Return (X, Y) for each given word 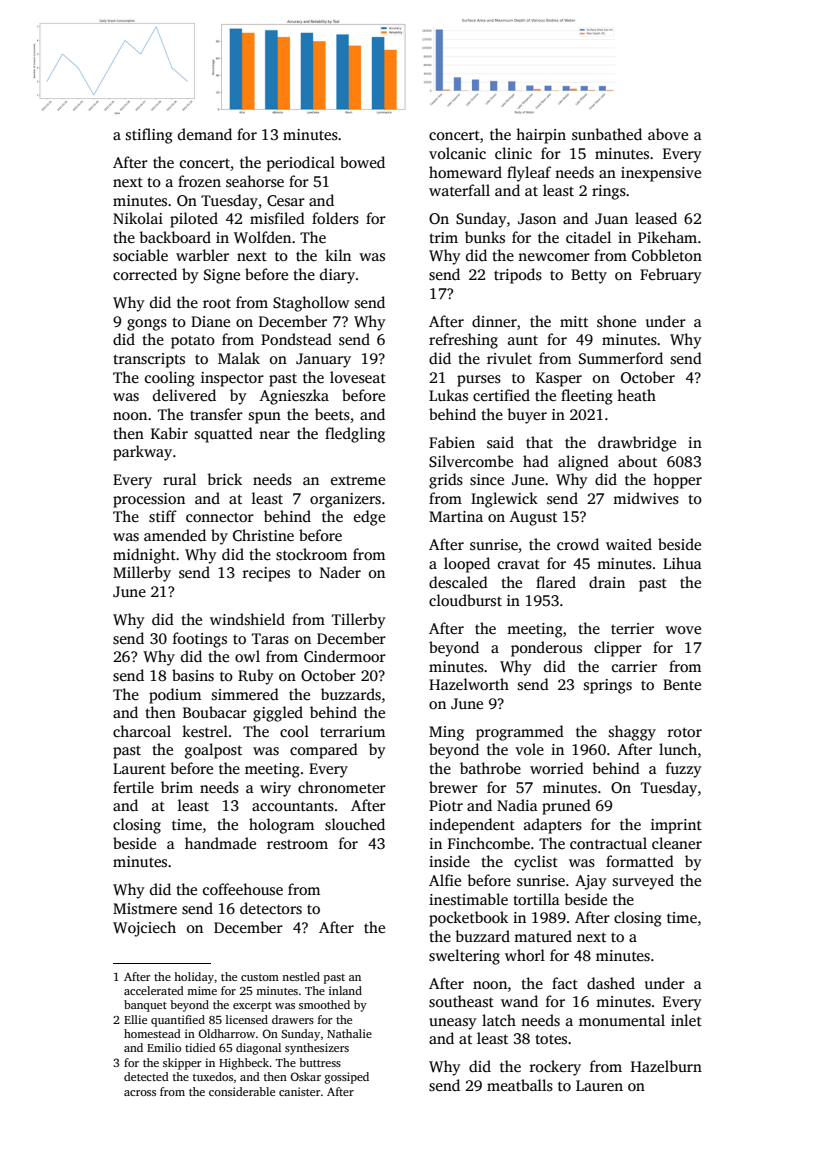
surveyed (643, 882)
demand (205, 134)
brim (177, 787)
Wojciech (144, 929)
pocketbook (468, 919)
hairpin (541, 136)
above (668, 134)
